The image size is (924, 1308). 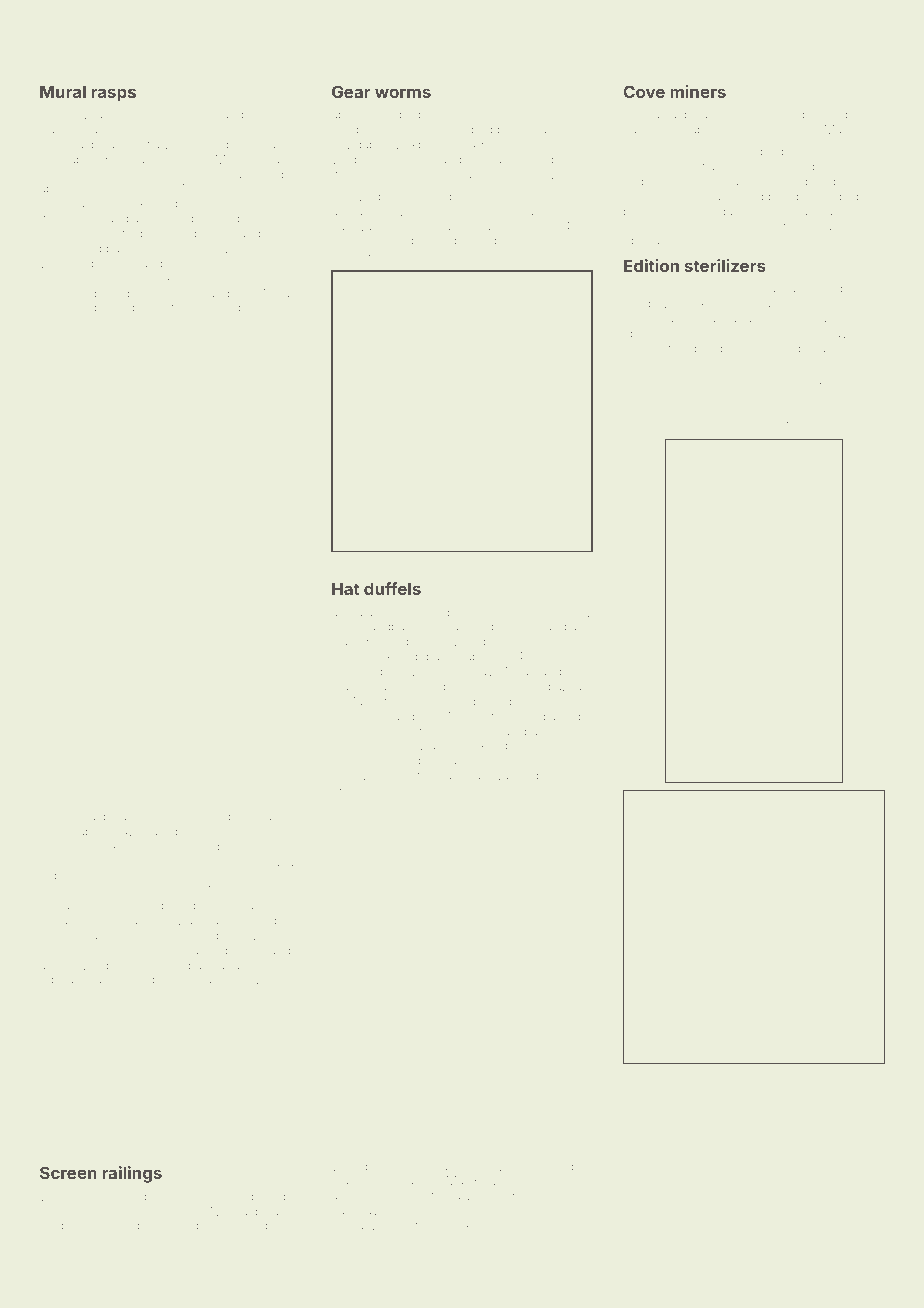 I want to click on worthless, so click(x=195, y=307).
